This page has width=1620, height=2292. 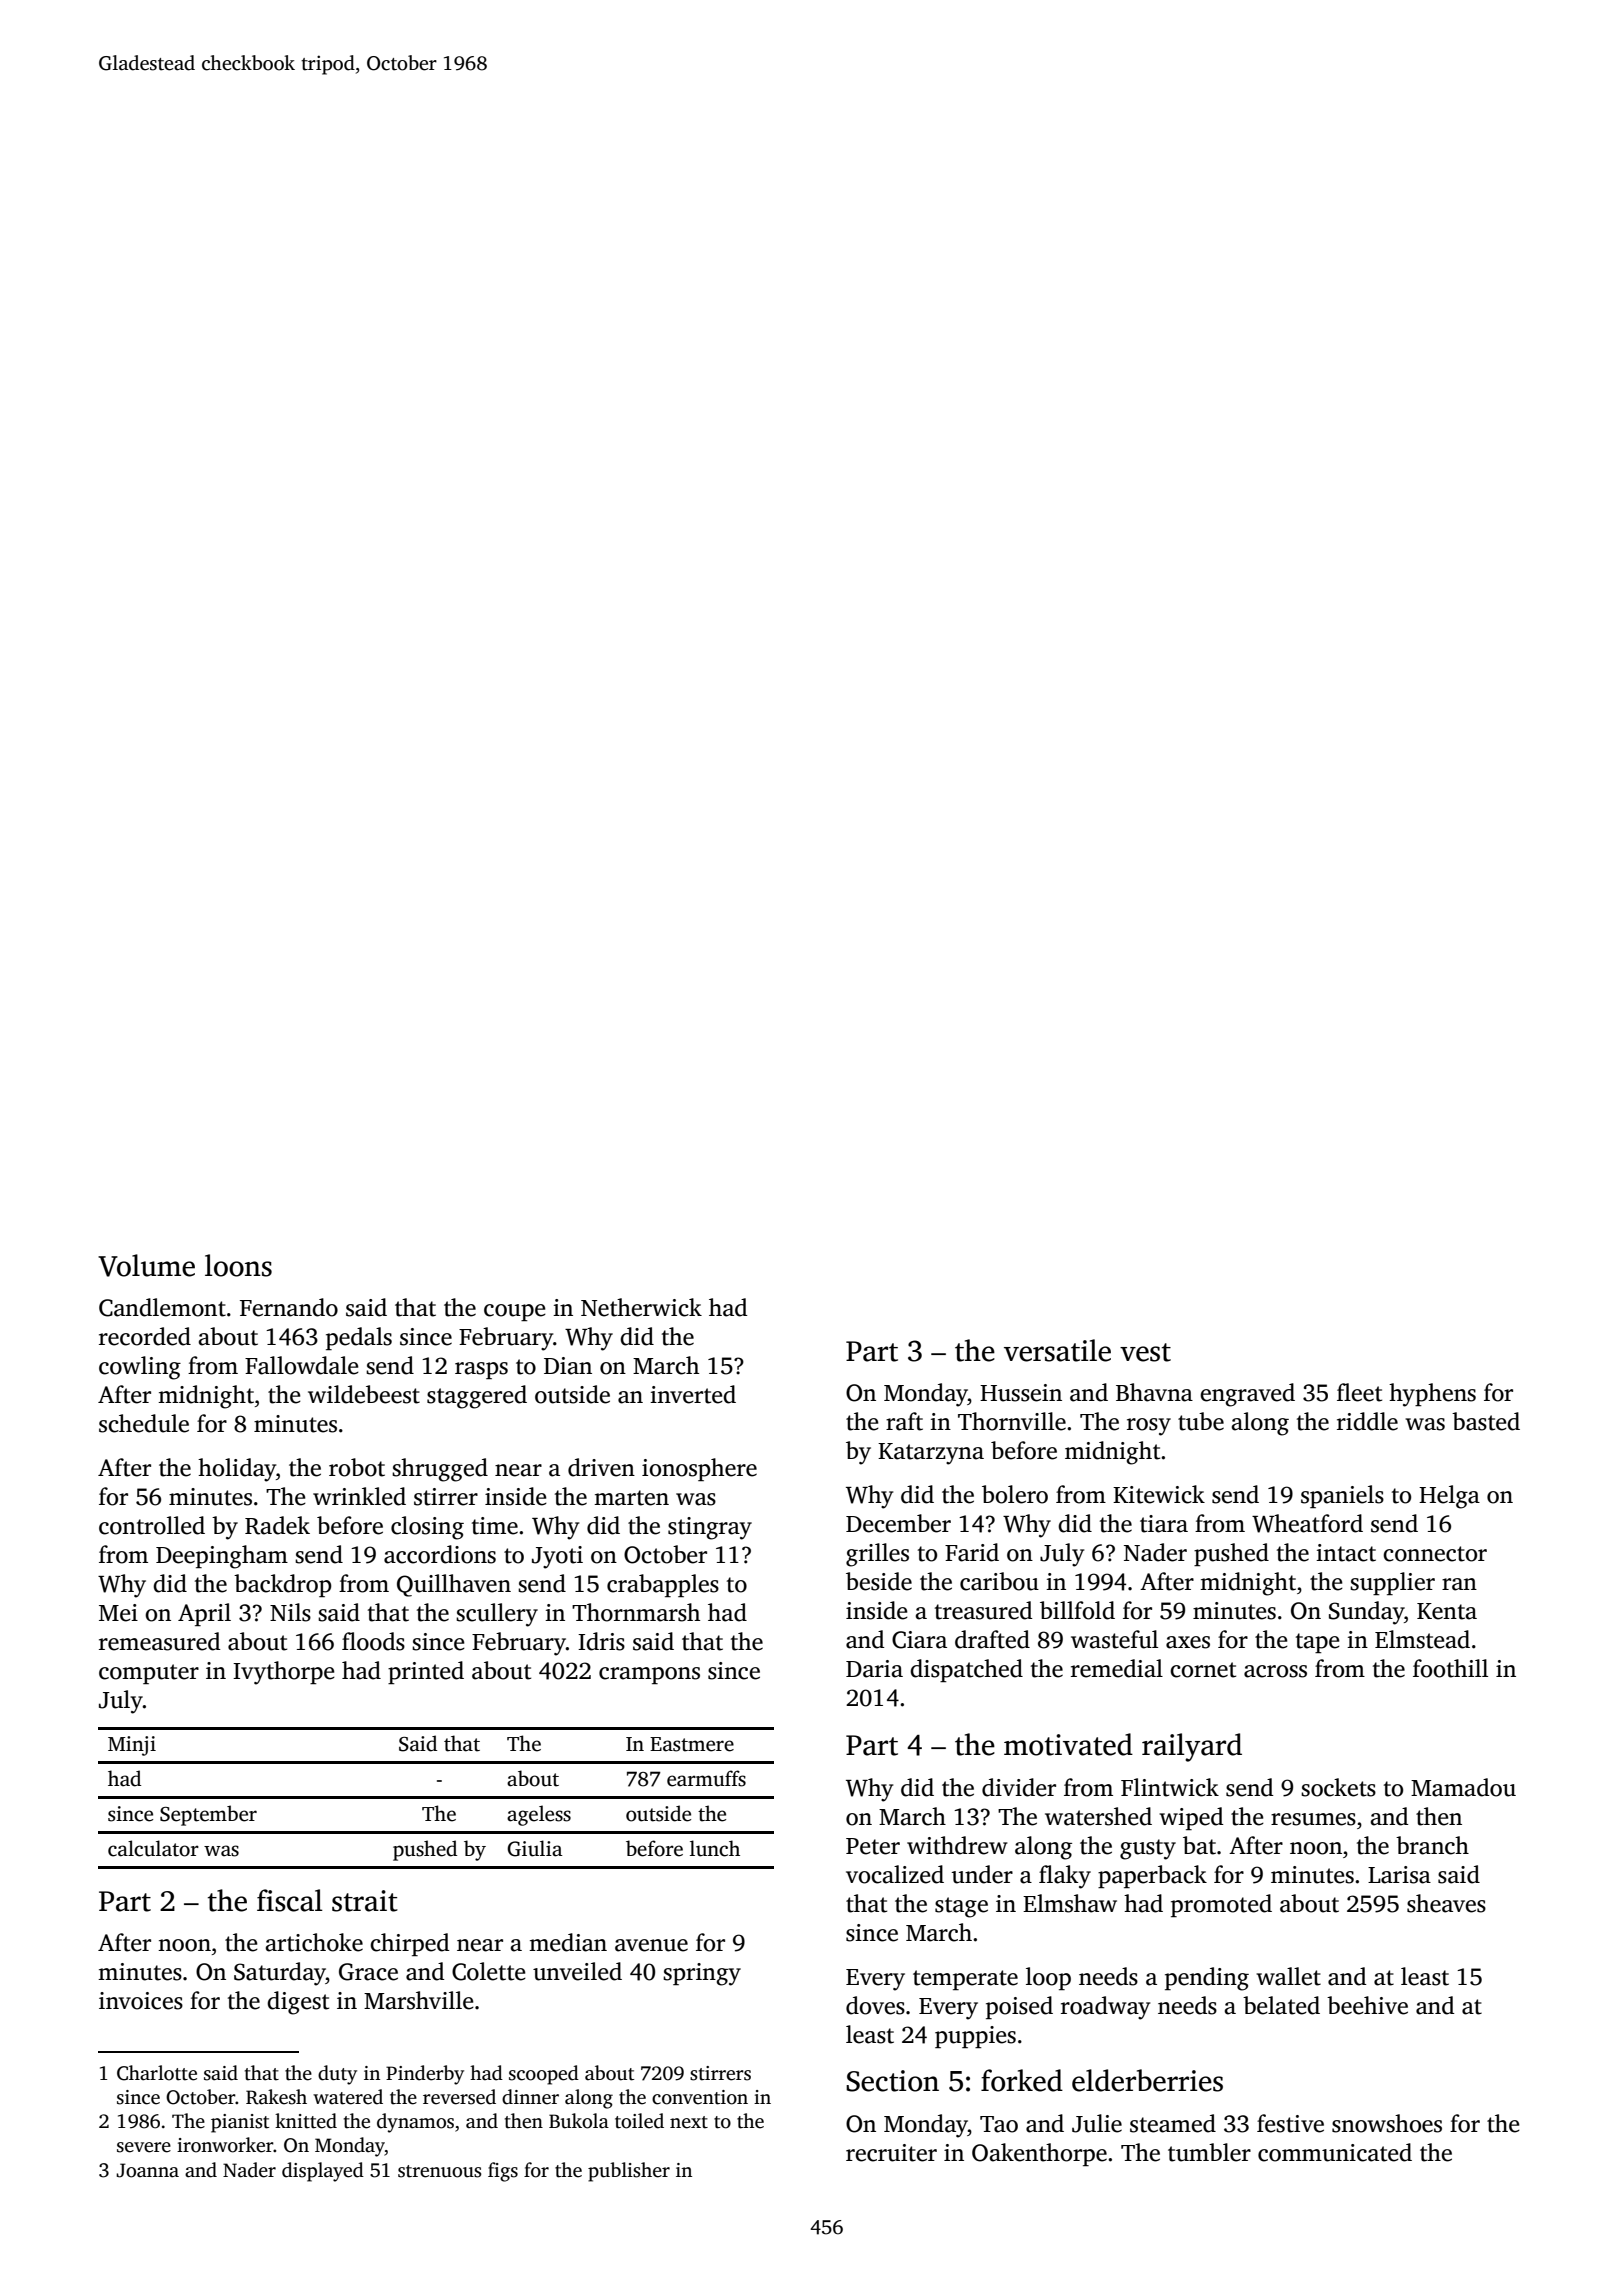 What do you see at coordinates (715, 1848) in the page?
I see `lunch` at bounding box center [715, 1848].
